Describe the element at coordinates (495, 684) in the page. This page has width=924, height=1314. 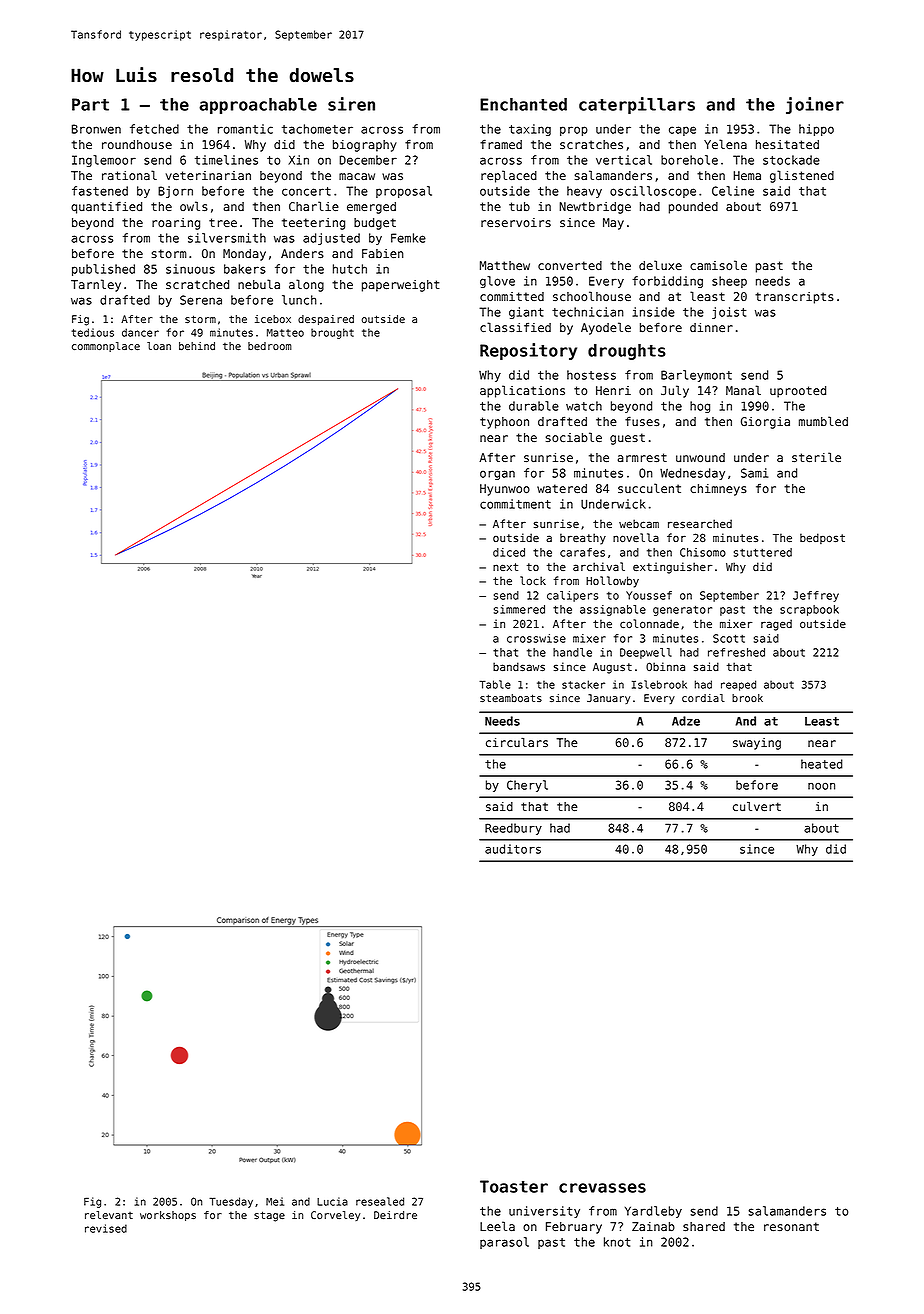
I see `Table` at that location.
